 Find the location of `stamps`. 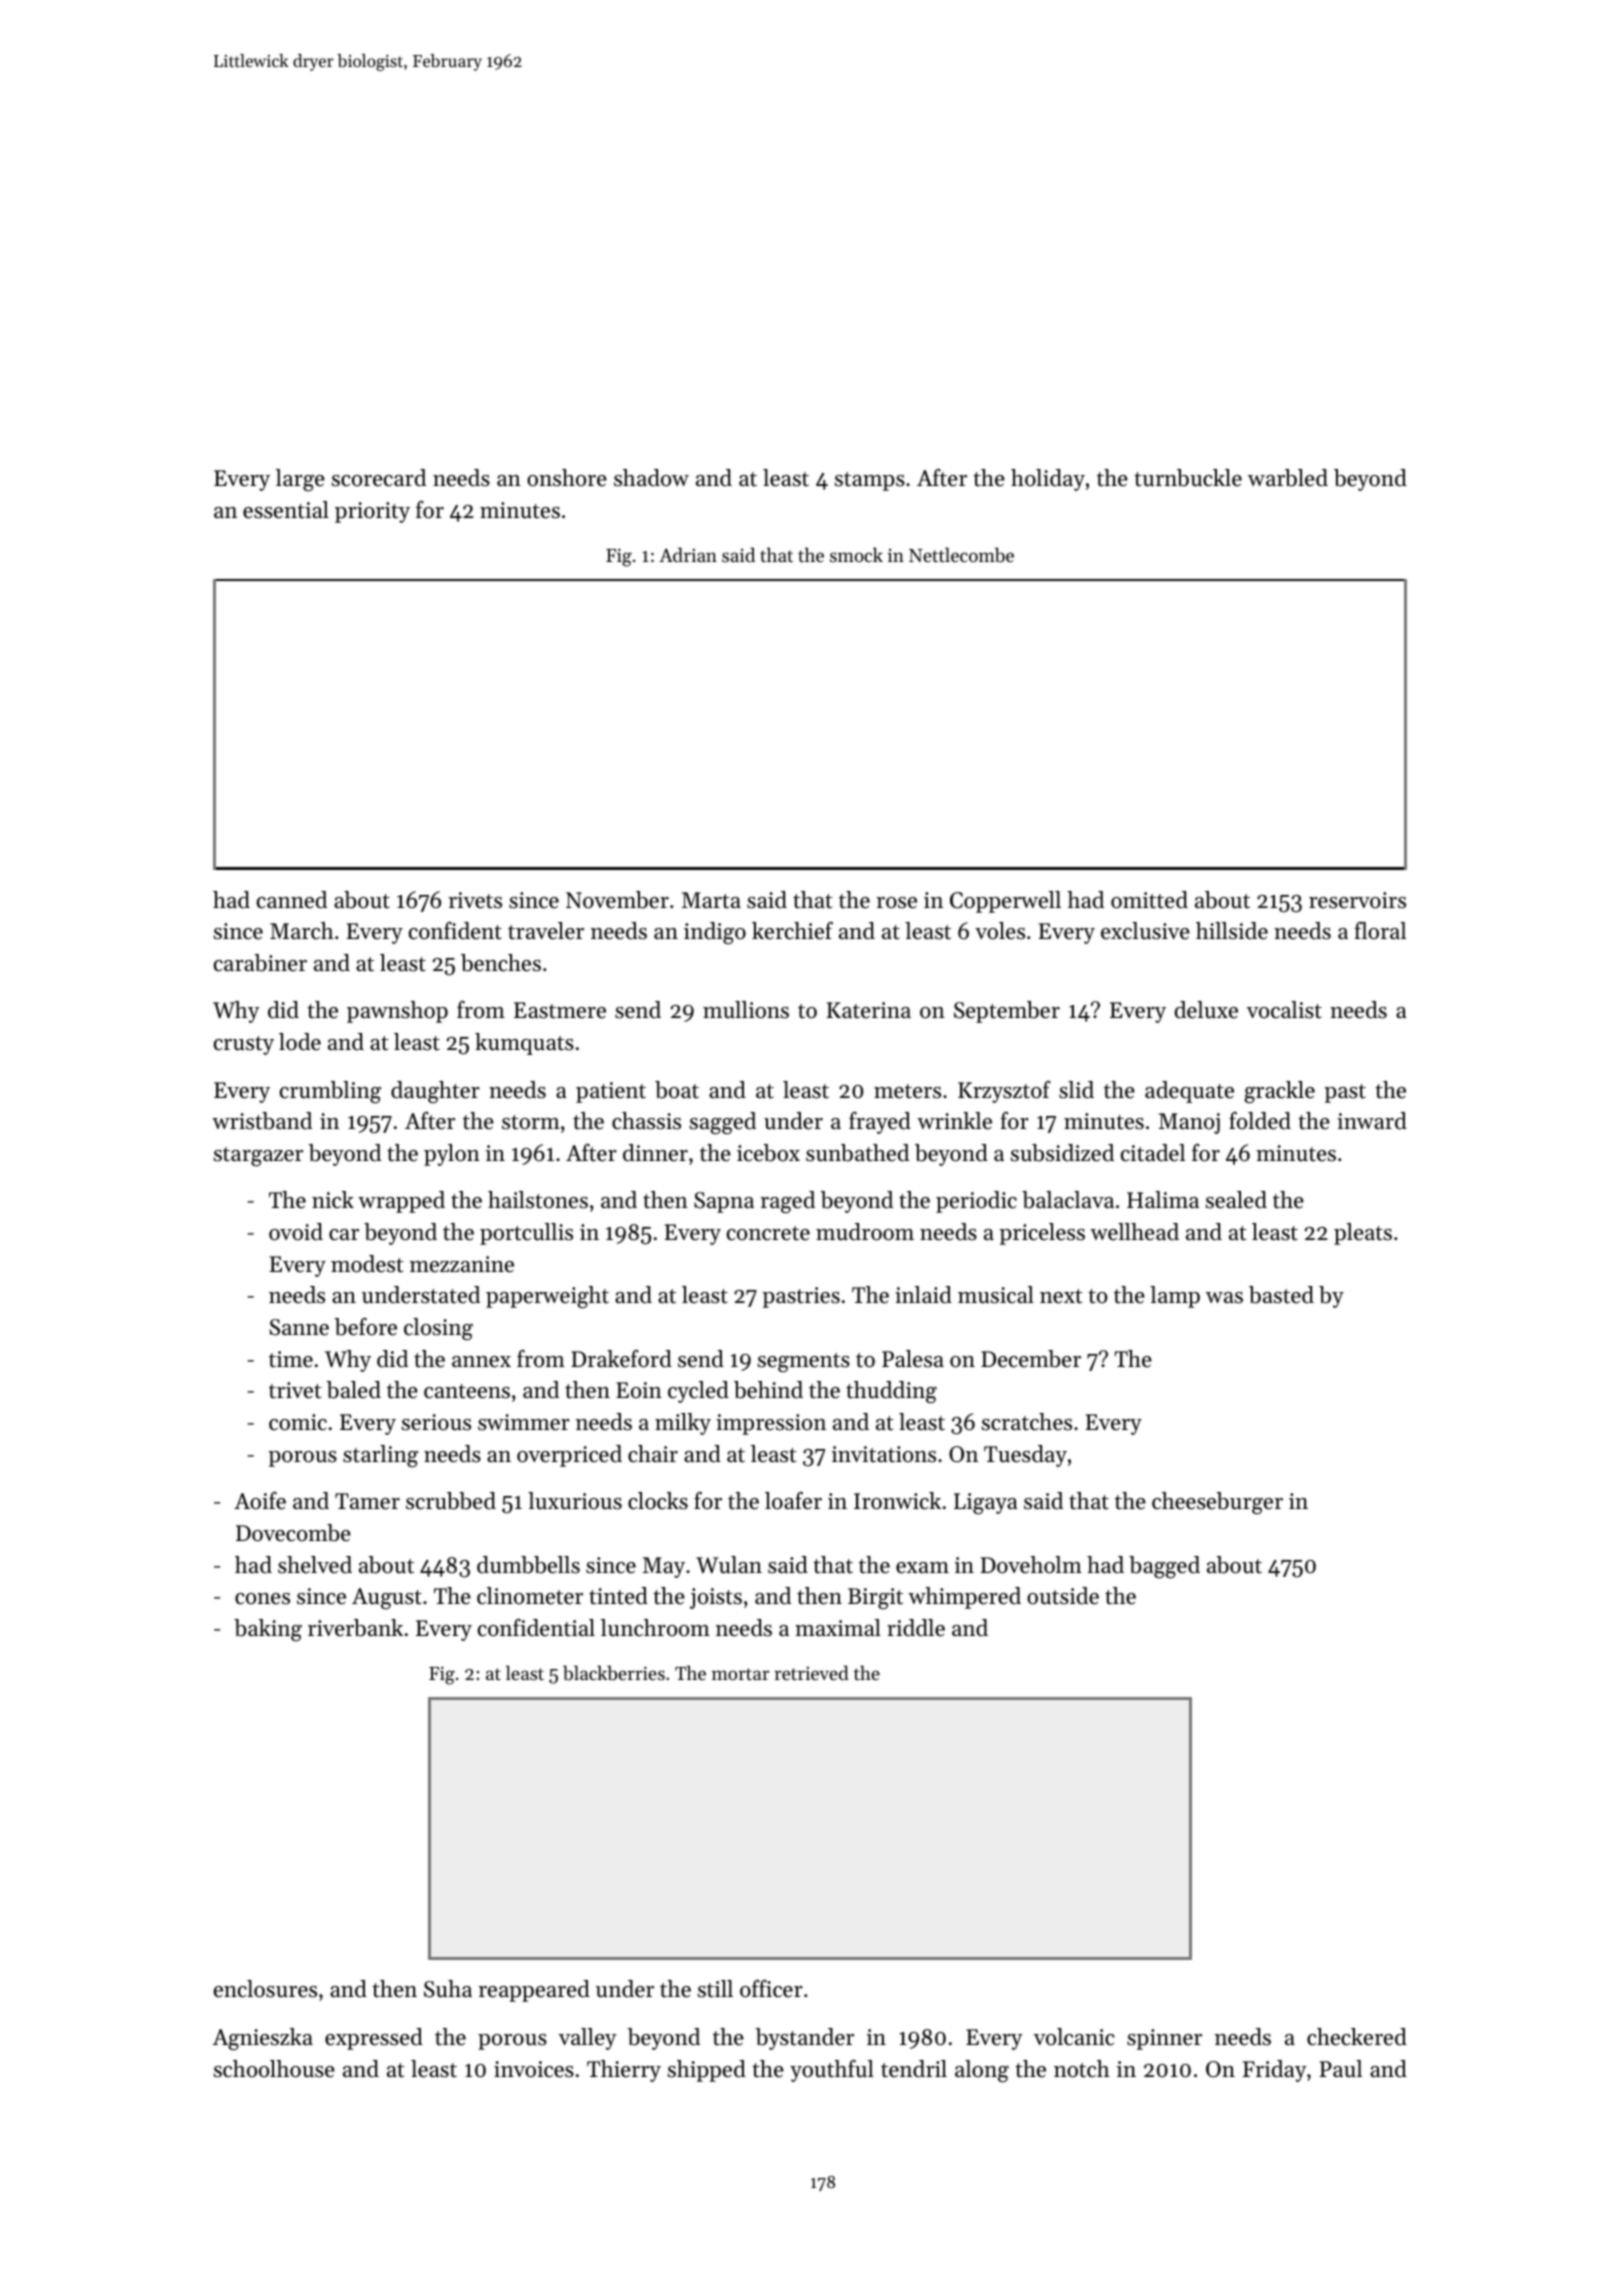

stamps is located at coordinates (870, 481).
